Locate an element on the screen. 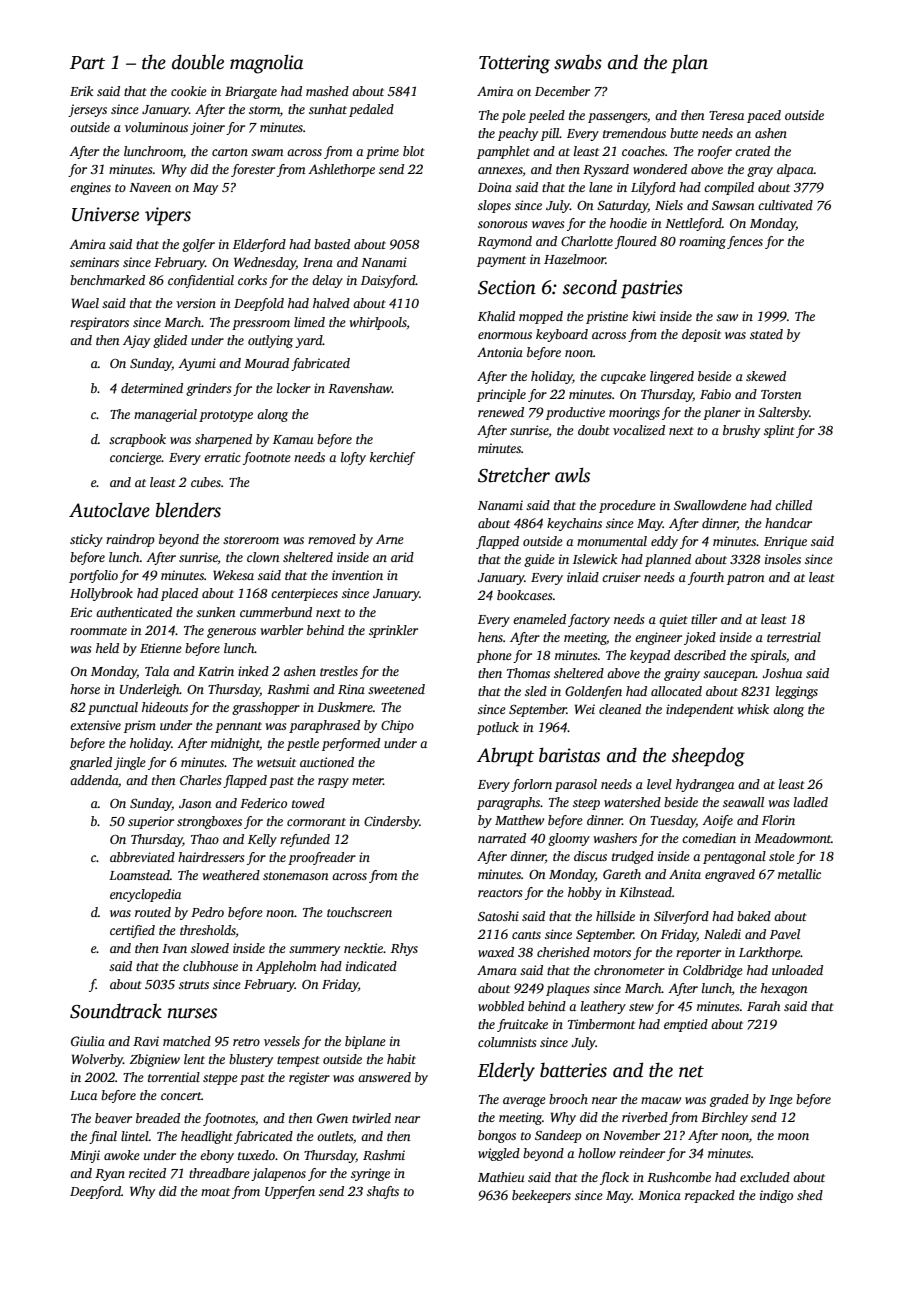 The image size is (908, 1316). Tottering is located at coordinates (514, 64).
